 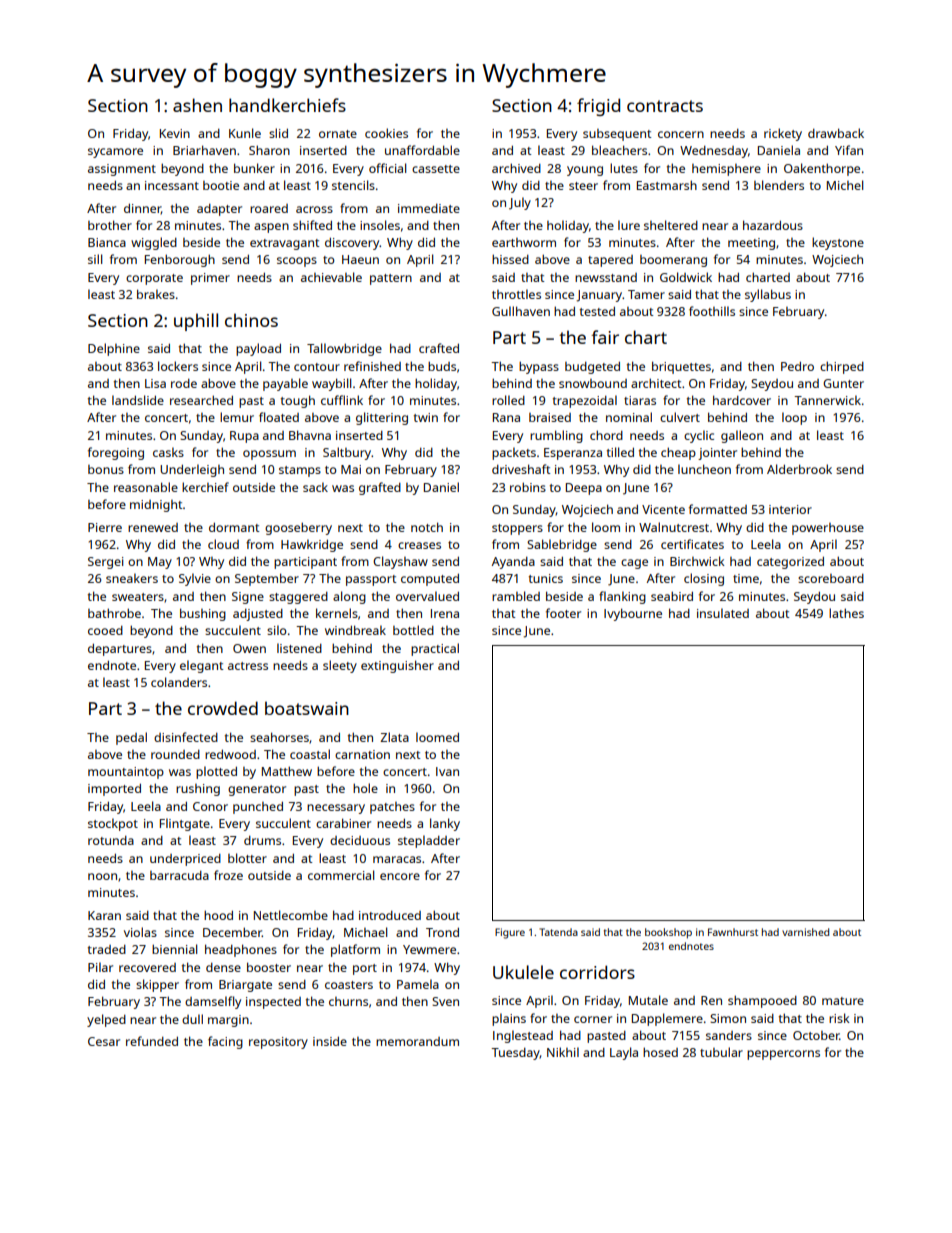 I want to click on sneakers, so click(x=132, y=578).
